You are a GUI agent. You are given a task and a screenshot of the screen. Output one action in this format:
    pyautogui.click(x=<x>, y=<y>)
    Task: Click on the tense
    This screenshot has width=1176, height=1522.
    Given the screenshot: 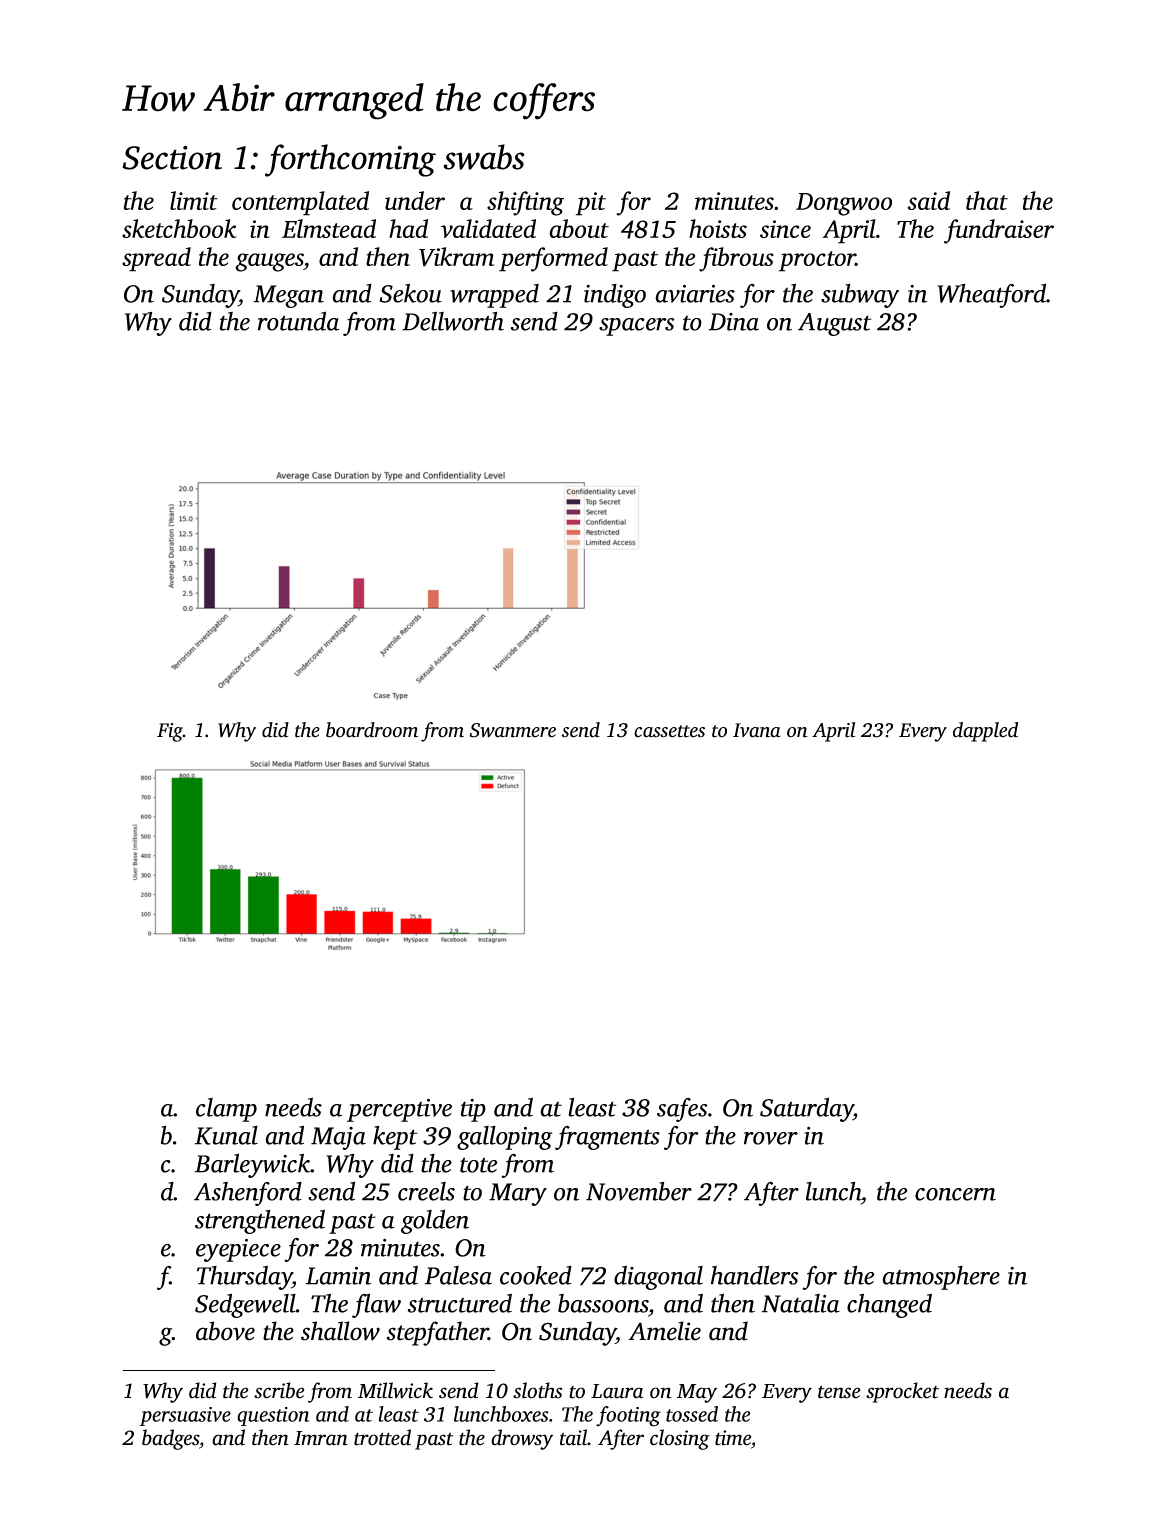 What is the action you would take?
    pyautogui.click(x=839, y=1392)
